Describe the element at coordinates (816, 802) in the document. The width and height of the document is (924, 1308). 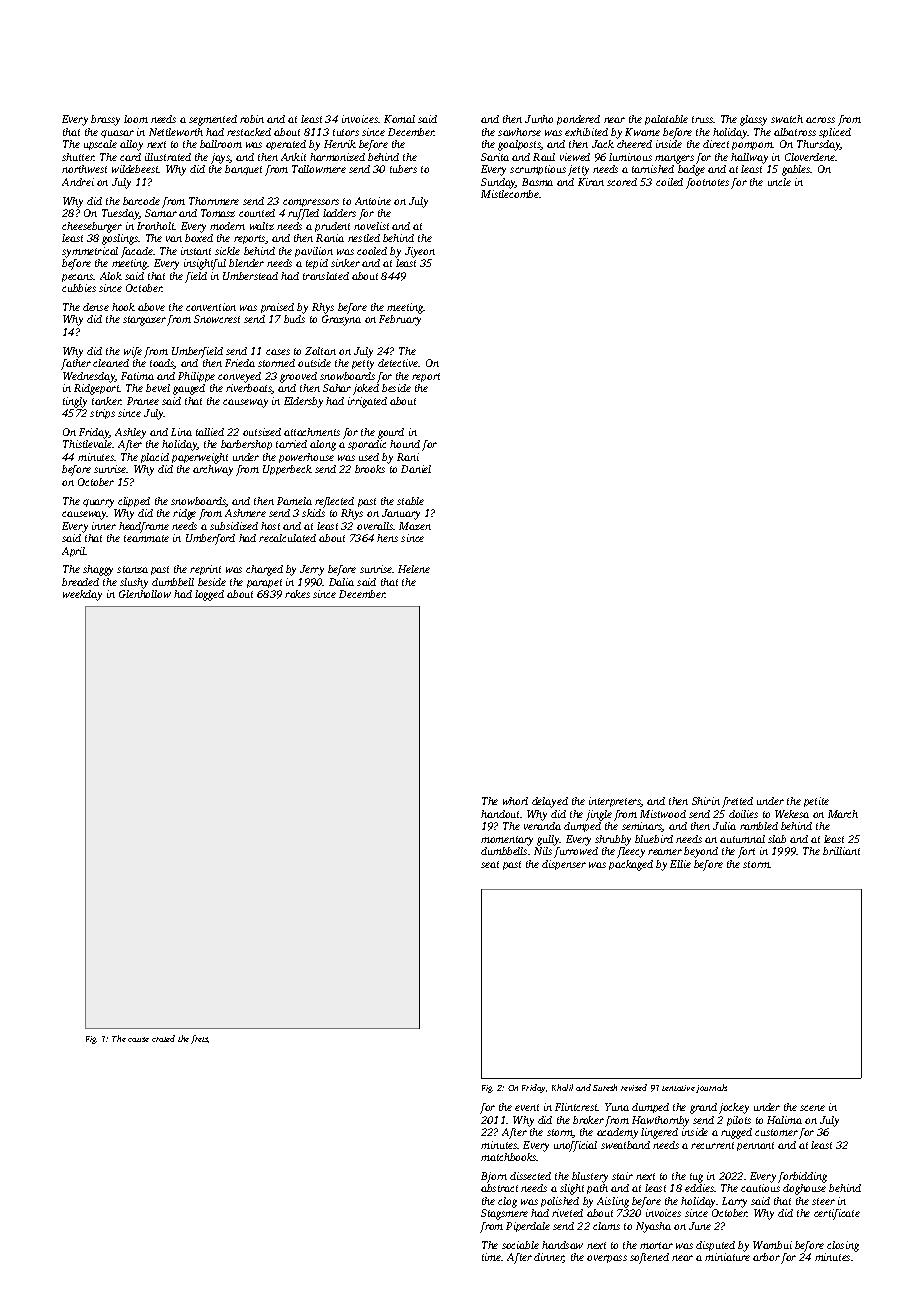
I see `petite` at that location.
